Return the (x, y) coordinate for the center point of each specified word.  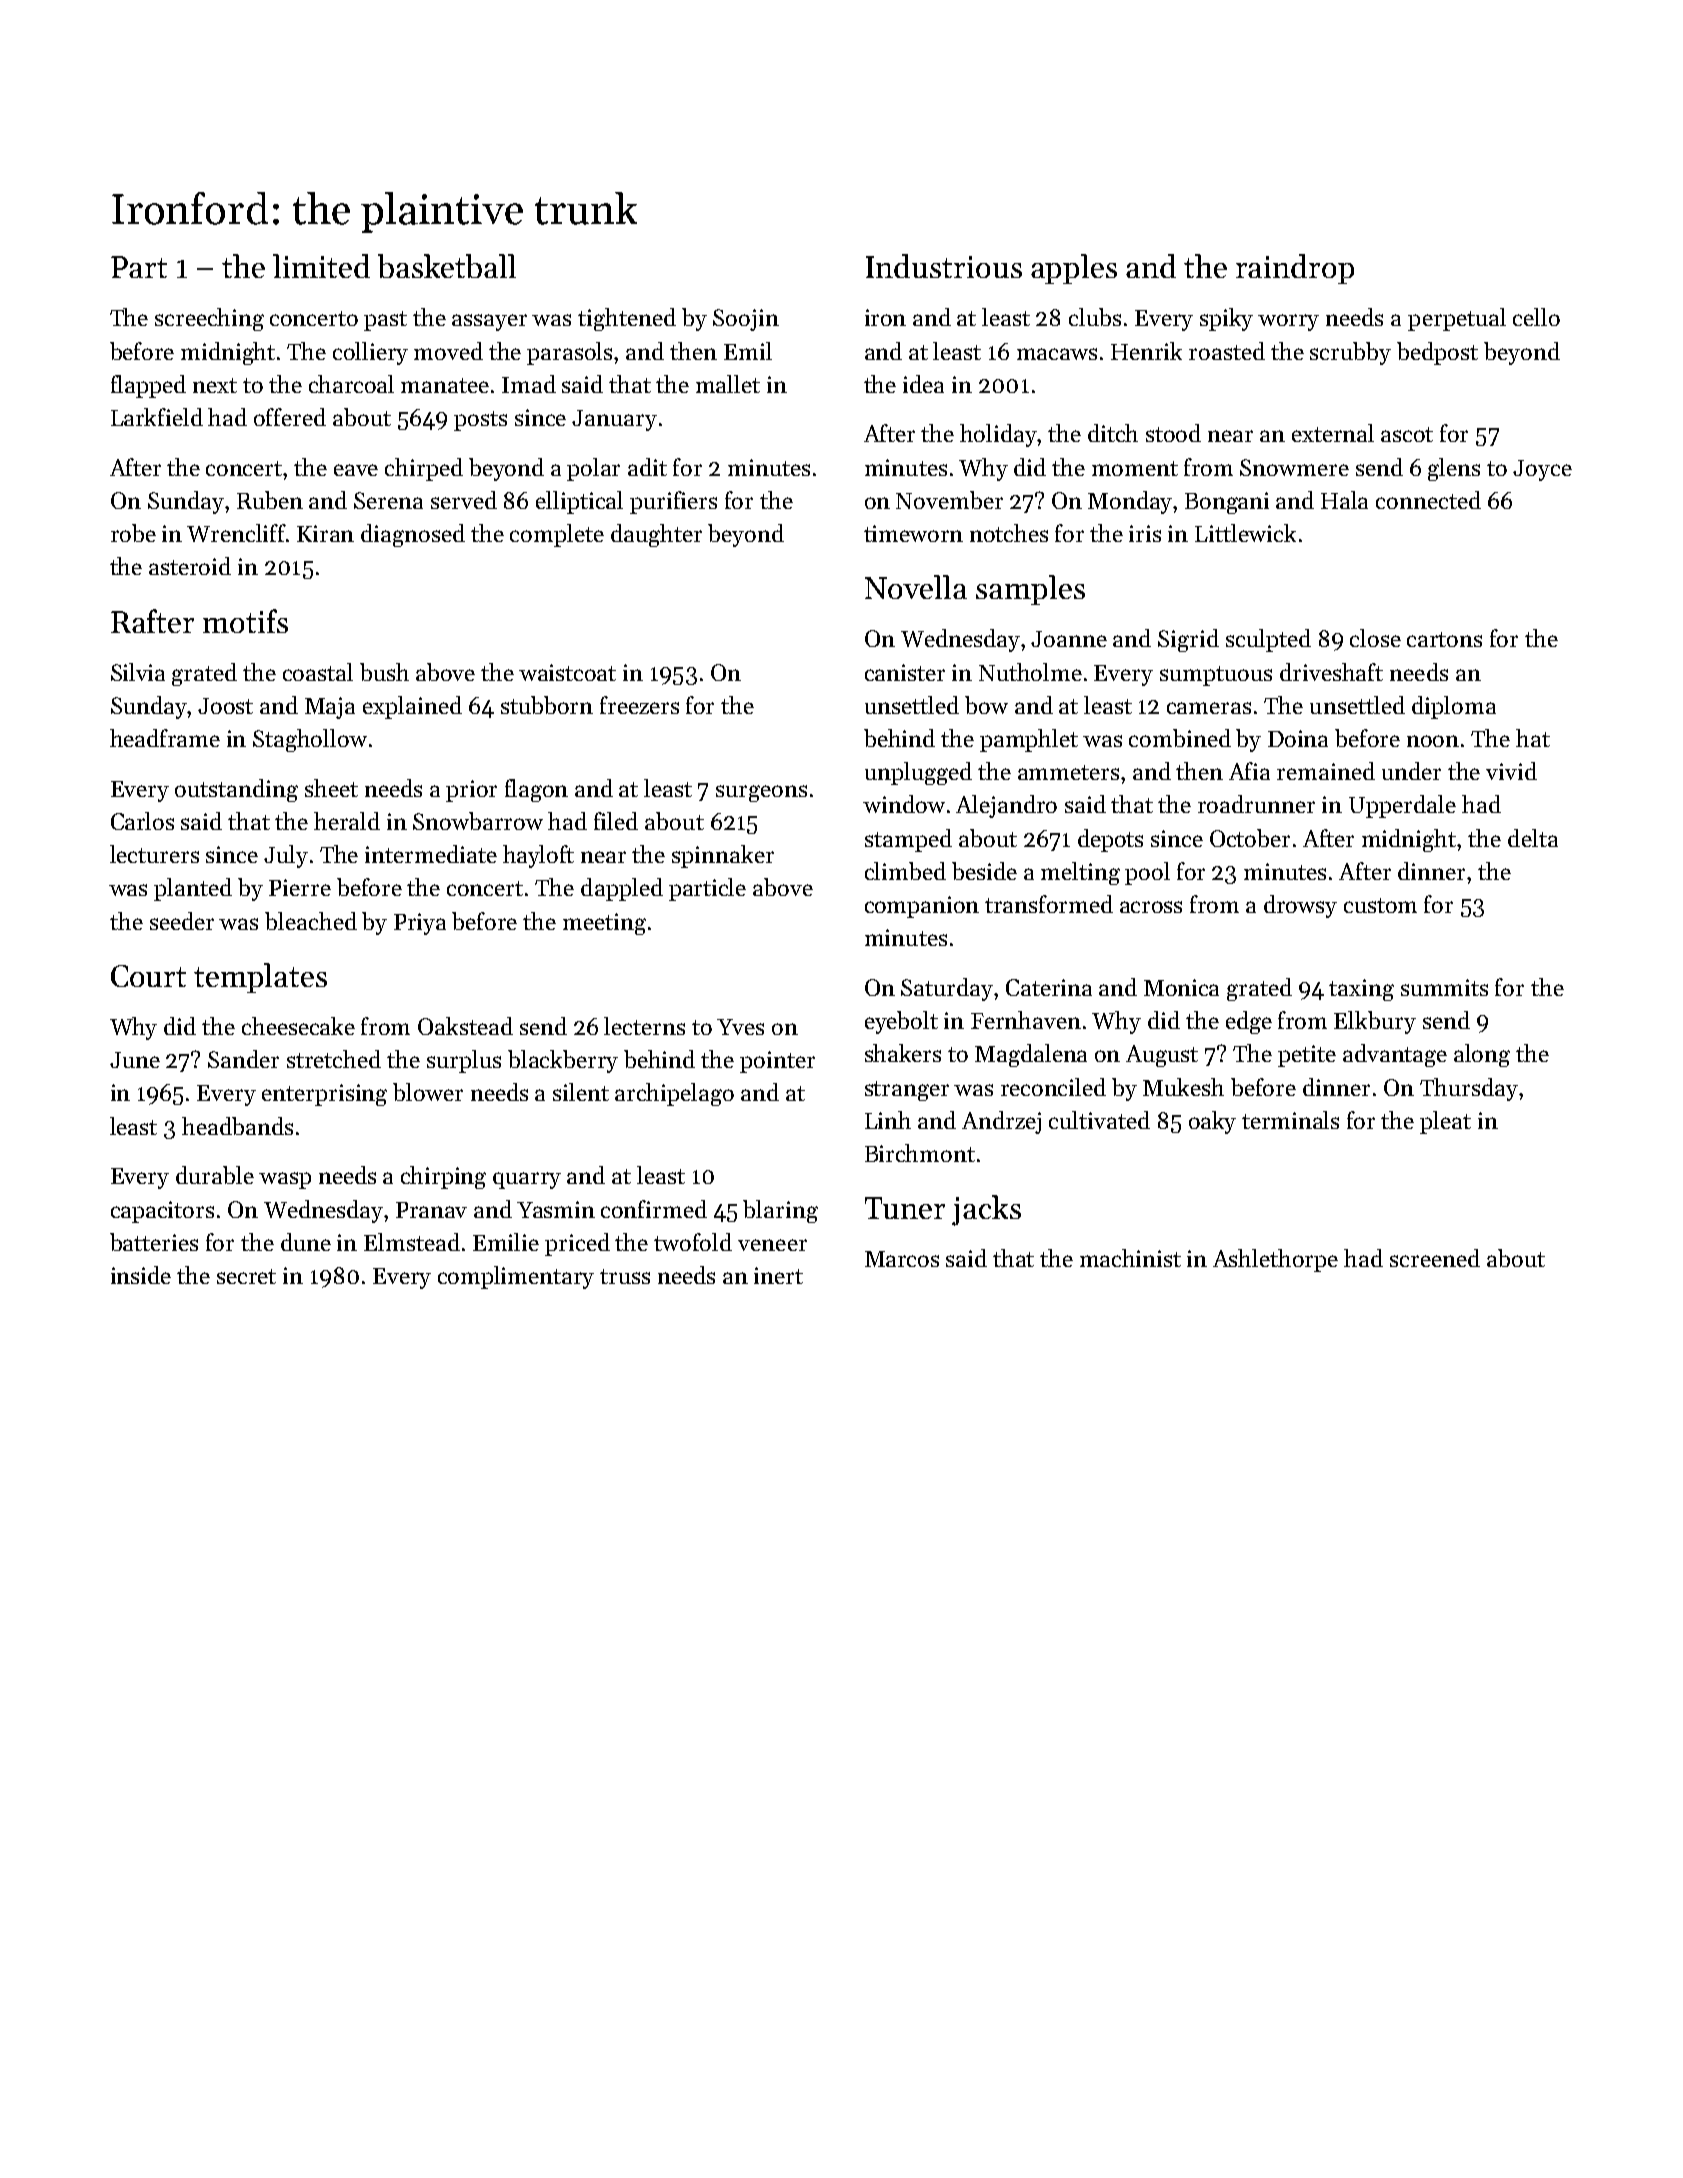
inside (141, 1275)
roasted (1227, 351)
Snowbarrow (478, 821)
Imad (529, 384)
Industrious (944, 266)
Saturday (948, 989)
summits (1444, 987)
